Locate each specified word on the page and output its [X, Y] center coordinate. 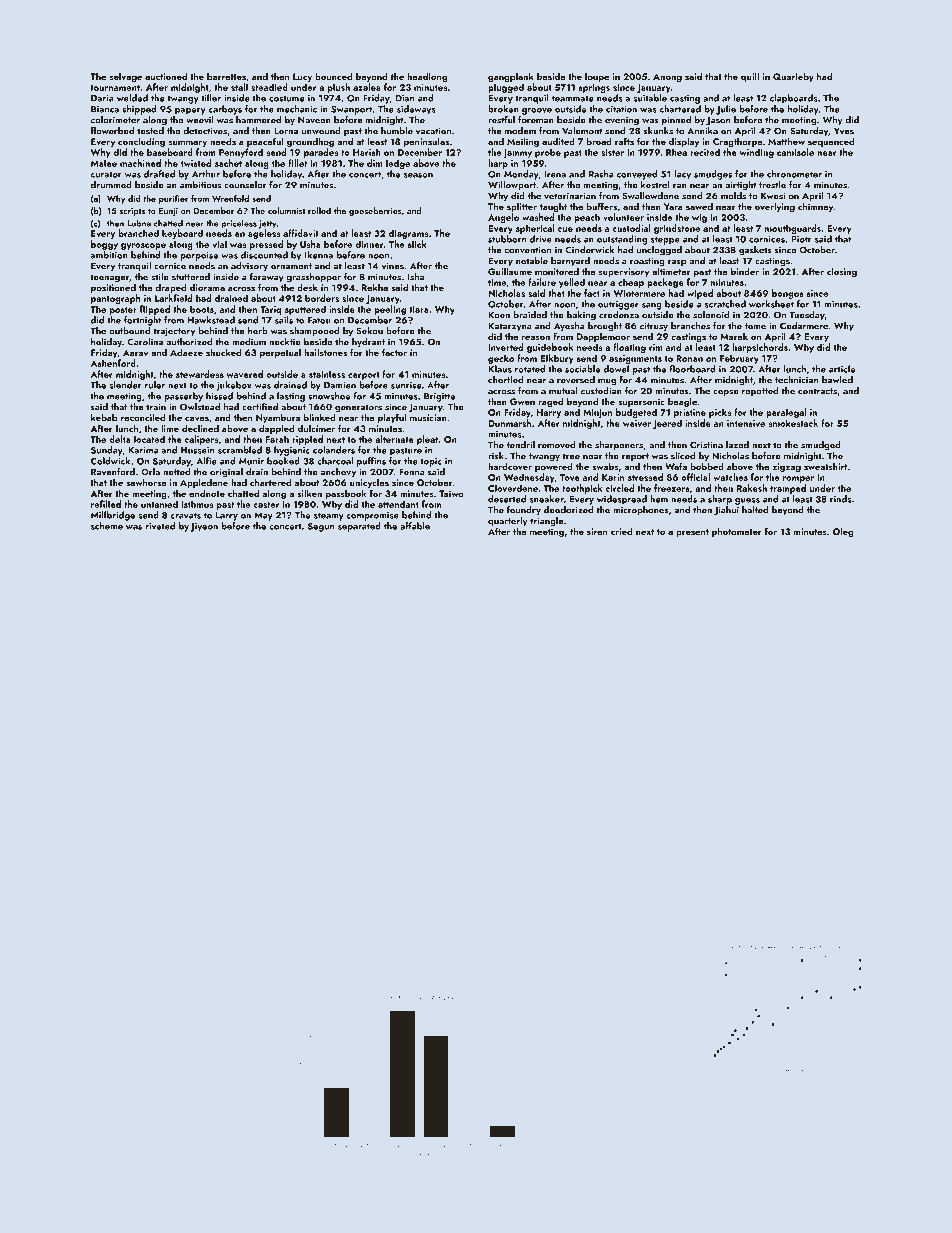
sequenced [831, 142]
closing [842, 272]
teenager [109, 278]
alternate [394, 439]
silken [309, 493]
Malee [104, 163]
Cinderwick [589, 250]
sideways [416, 110]
